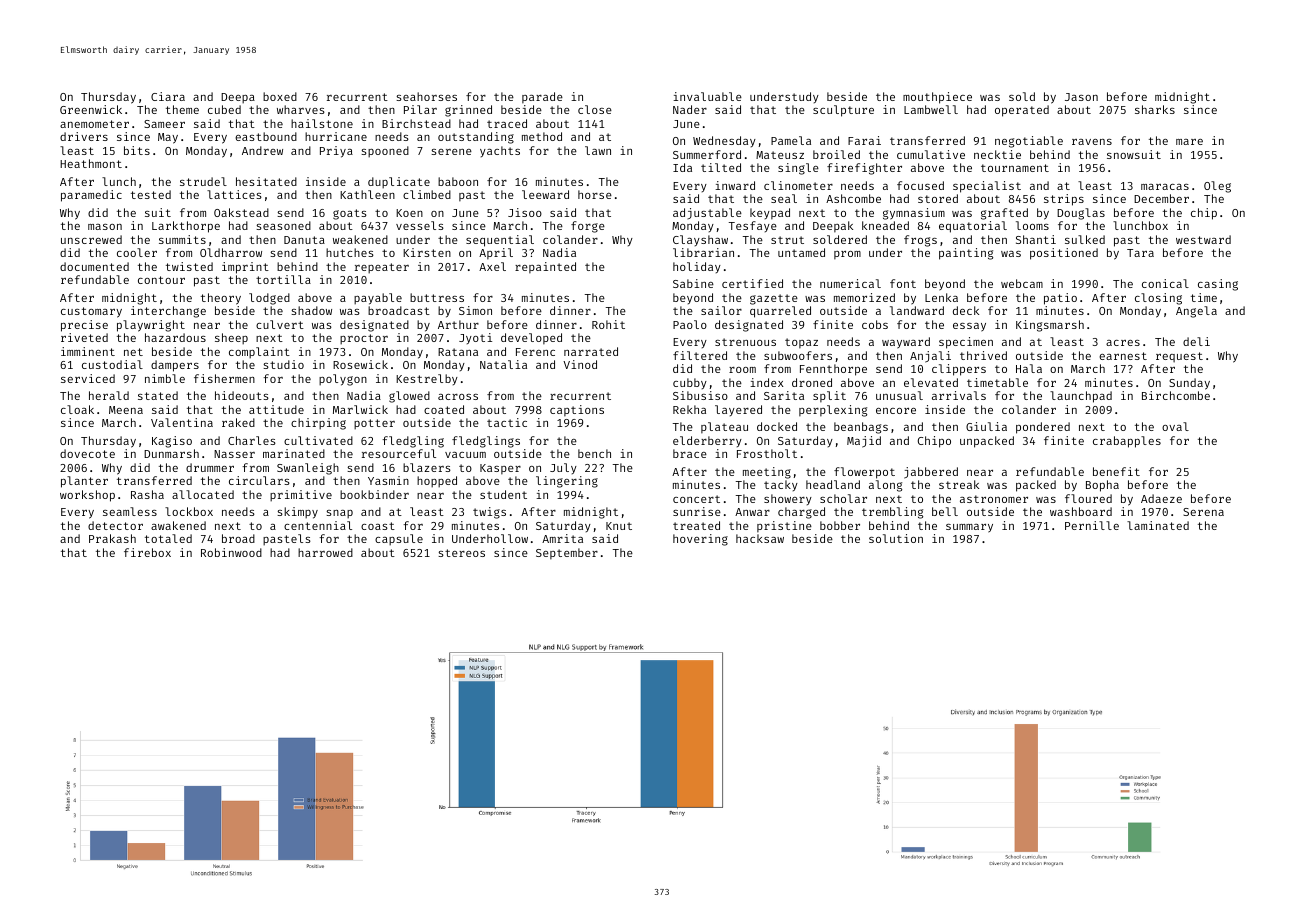  Describe the element at coordinates (507, 422) in the screenshot. I see `tactic` at that location.
